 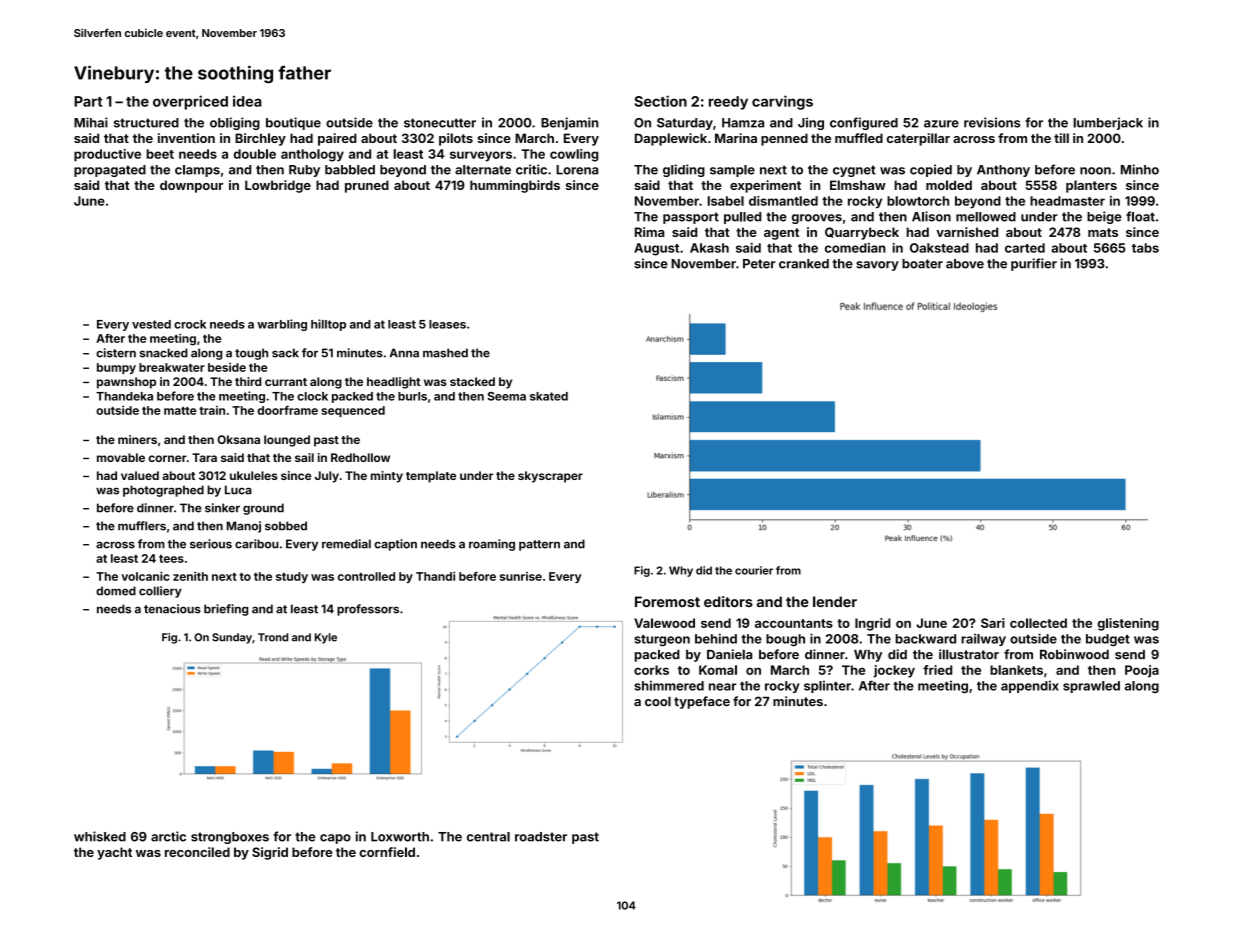 I want to click on warbling, so click(x=282, y=325).
